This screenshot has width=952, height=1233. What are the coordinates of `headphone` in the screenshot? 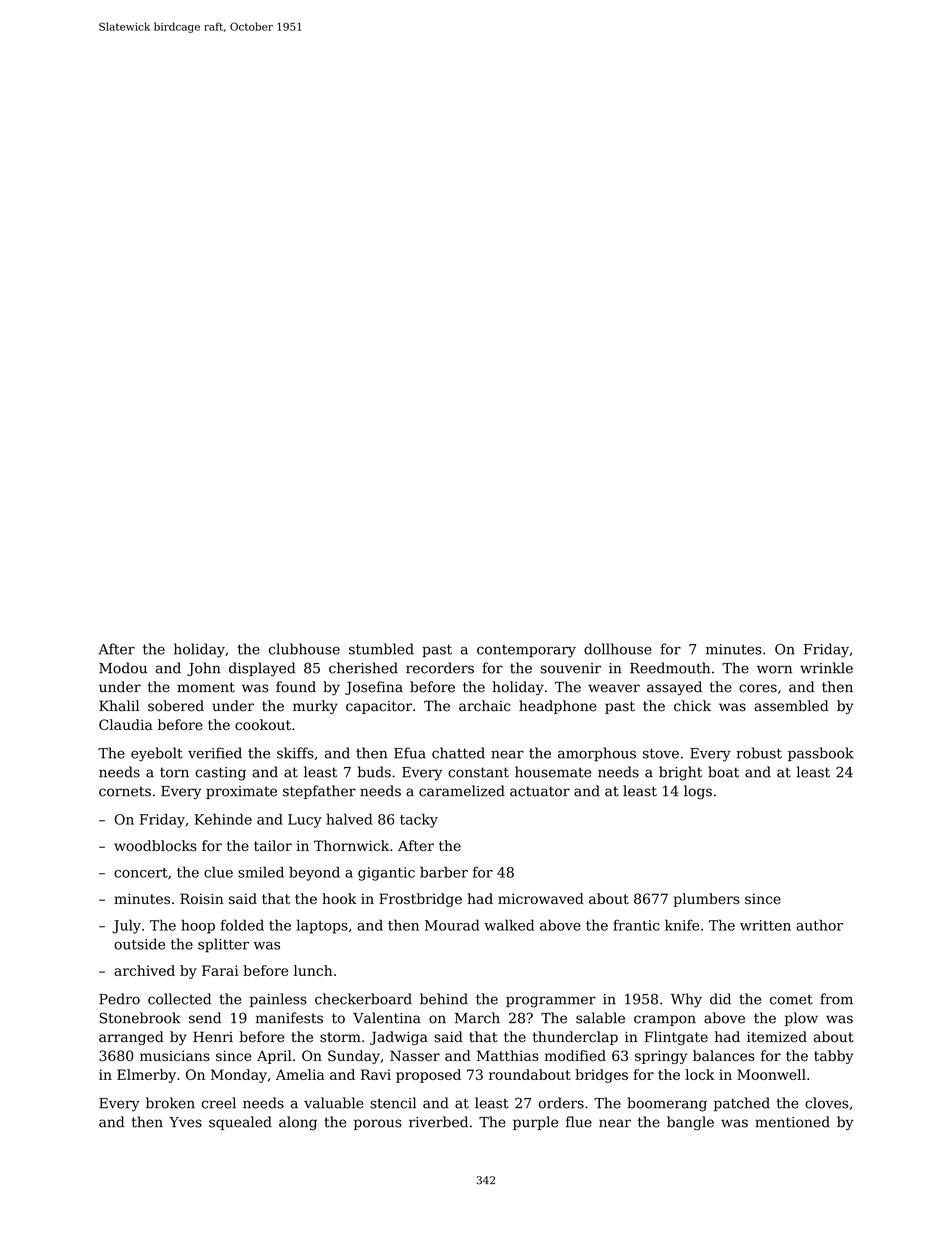 It's located at (558, 707).
